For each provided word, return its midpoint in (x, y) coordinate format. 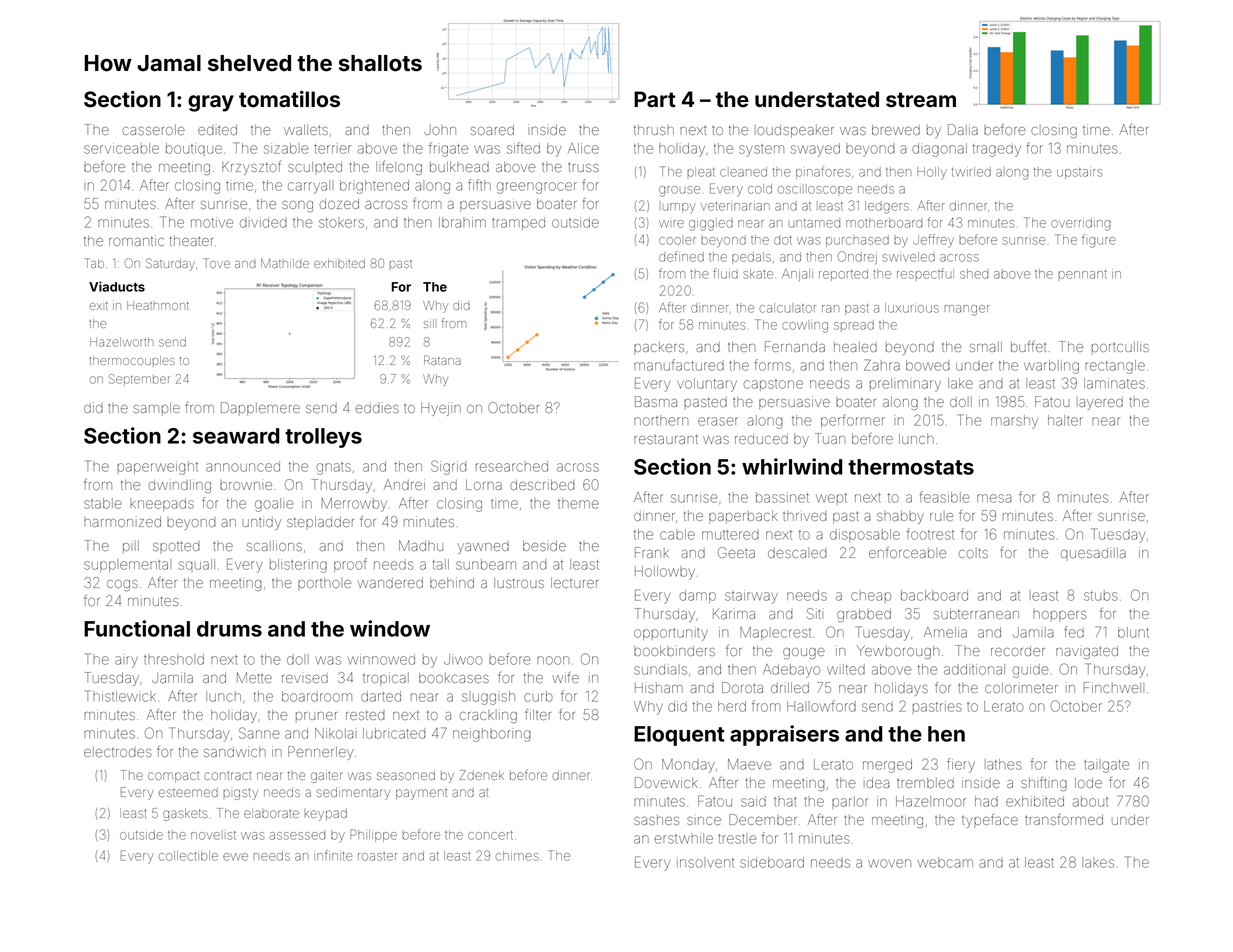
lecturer (575, 583)
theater (192, 241)
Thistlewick (120, 696)
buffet (1028, 346)
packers (659, 347)
